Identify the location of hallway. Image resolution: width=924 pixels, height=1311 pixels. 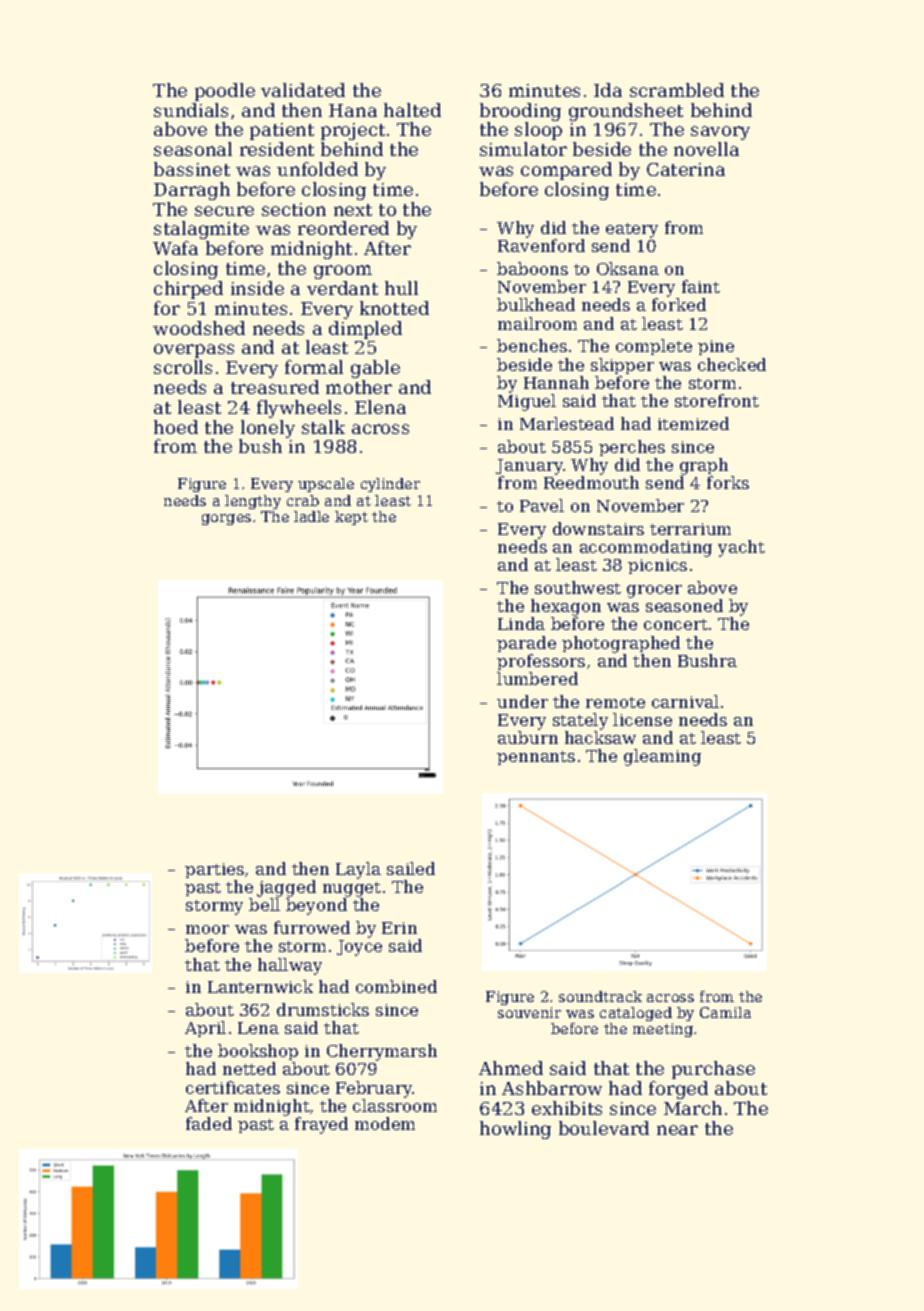
(290, 966).
